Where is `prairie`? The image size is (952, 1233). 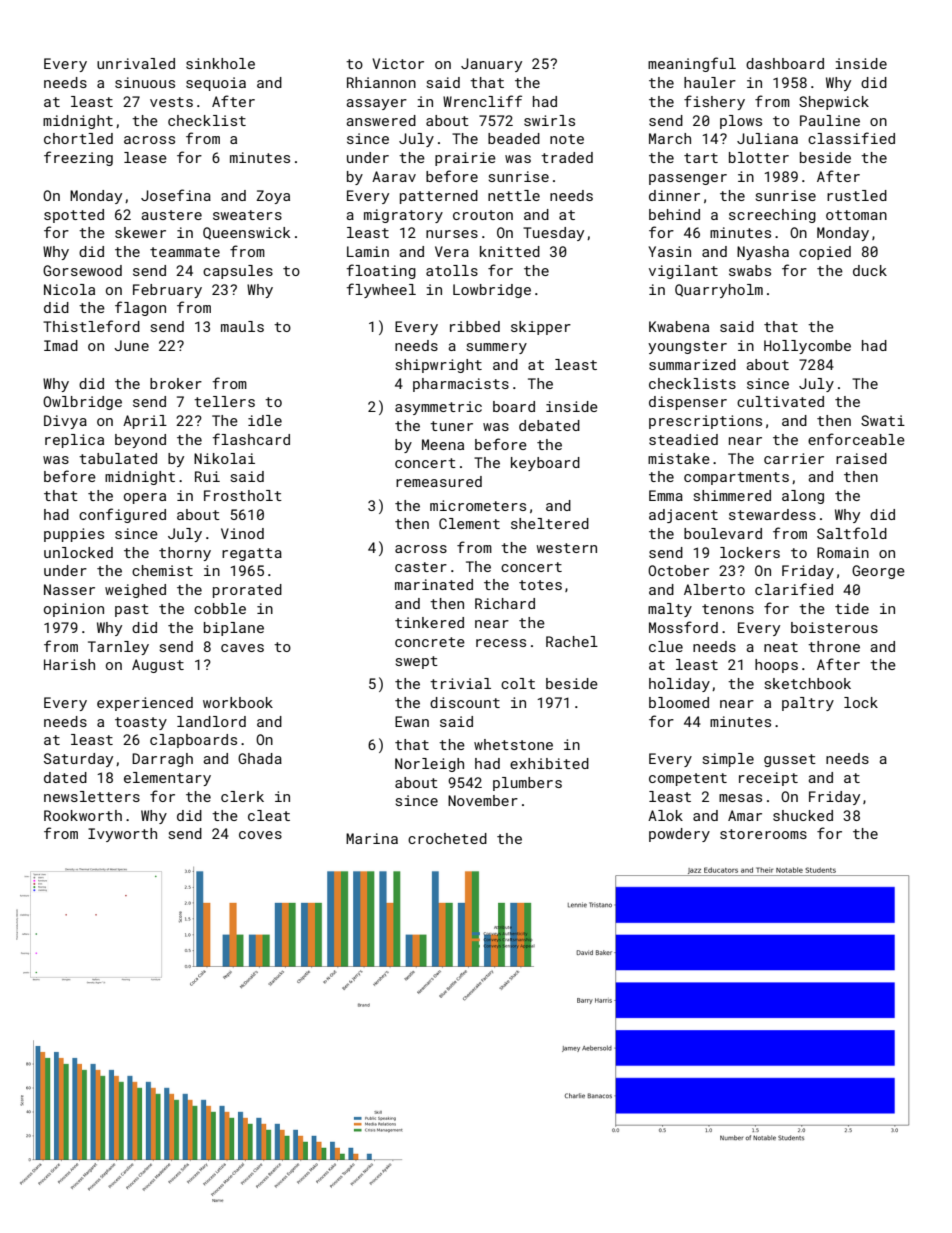 prairie is located at coordinates (465, 159).
